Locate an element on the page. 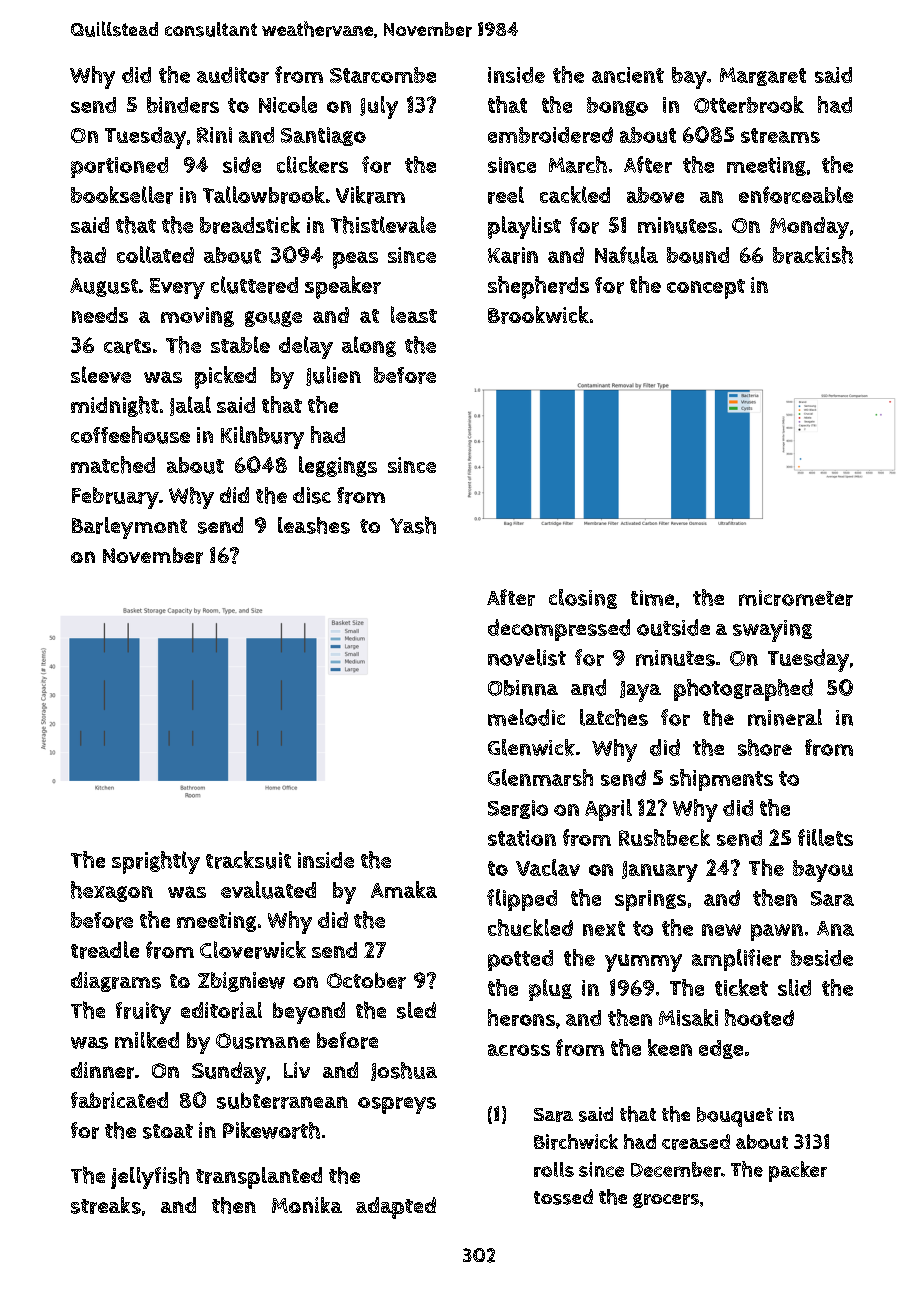 The image size is (924, 1311). hooted is located at coordinates (759, 1017).
